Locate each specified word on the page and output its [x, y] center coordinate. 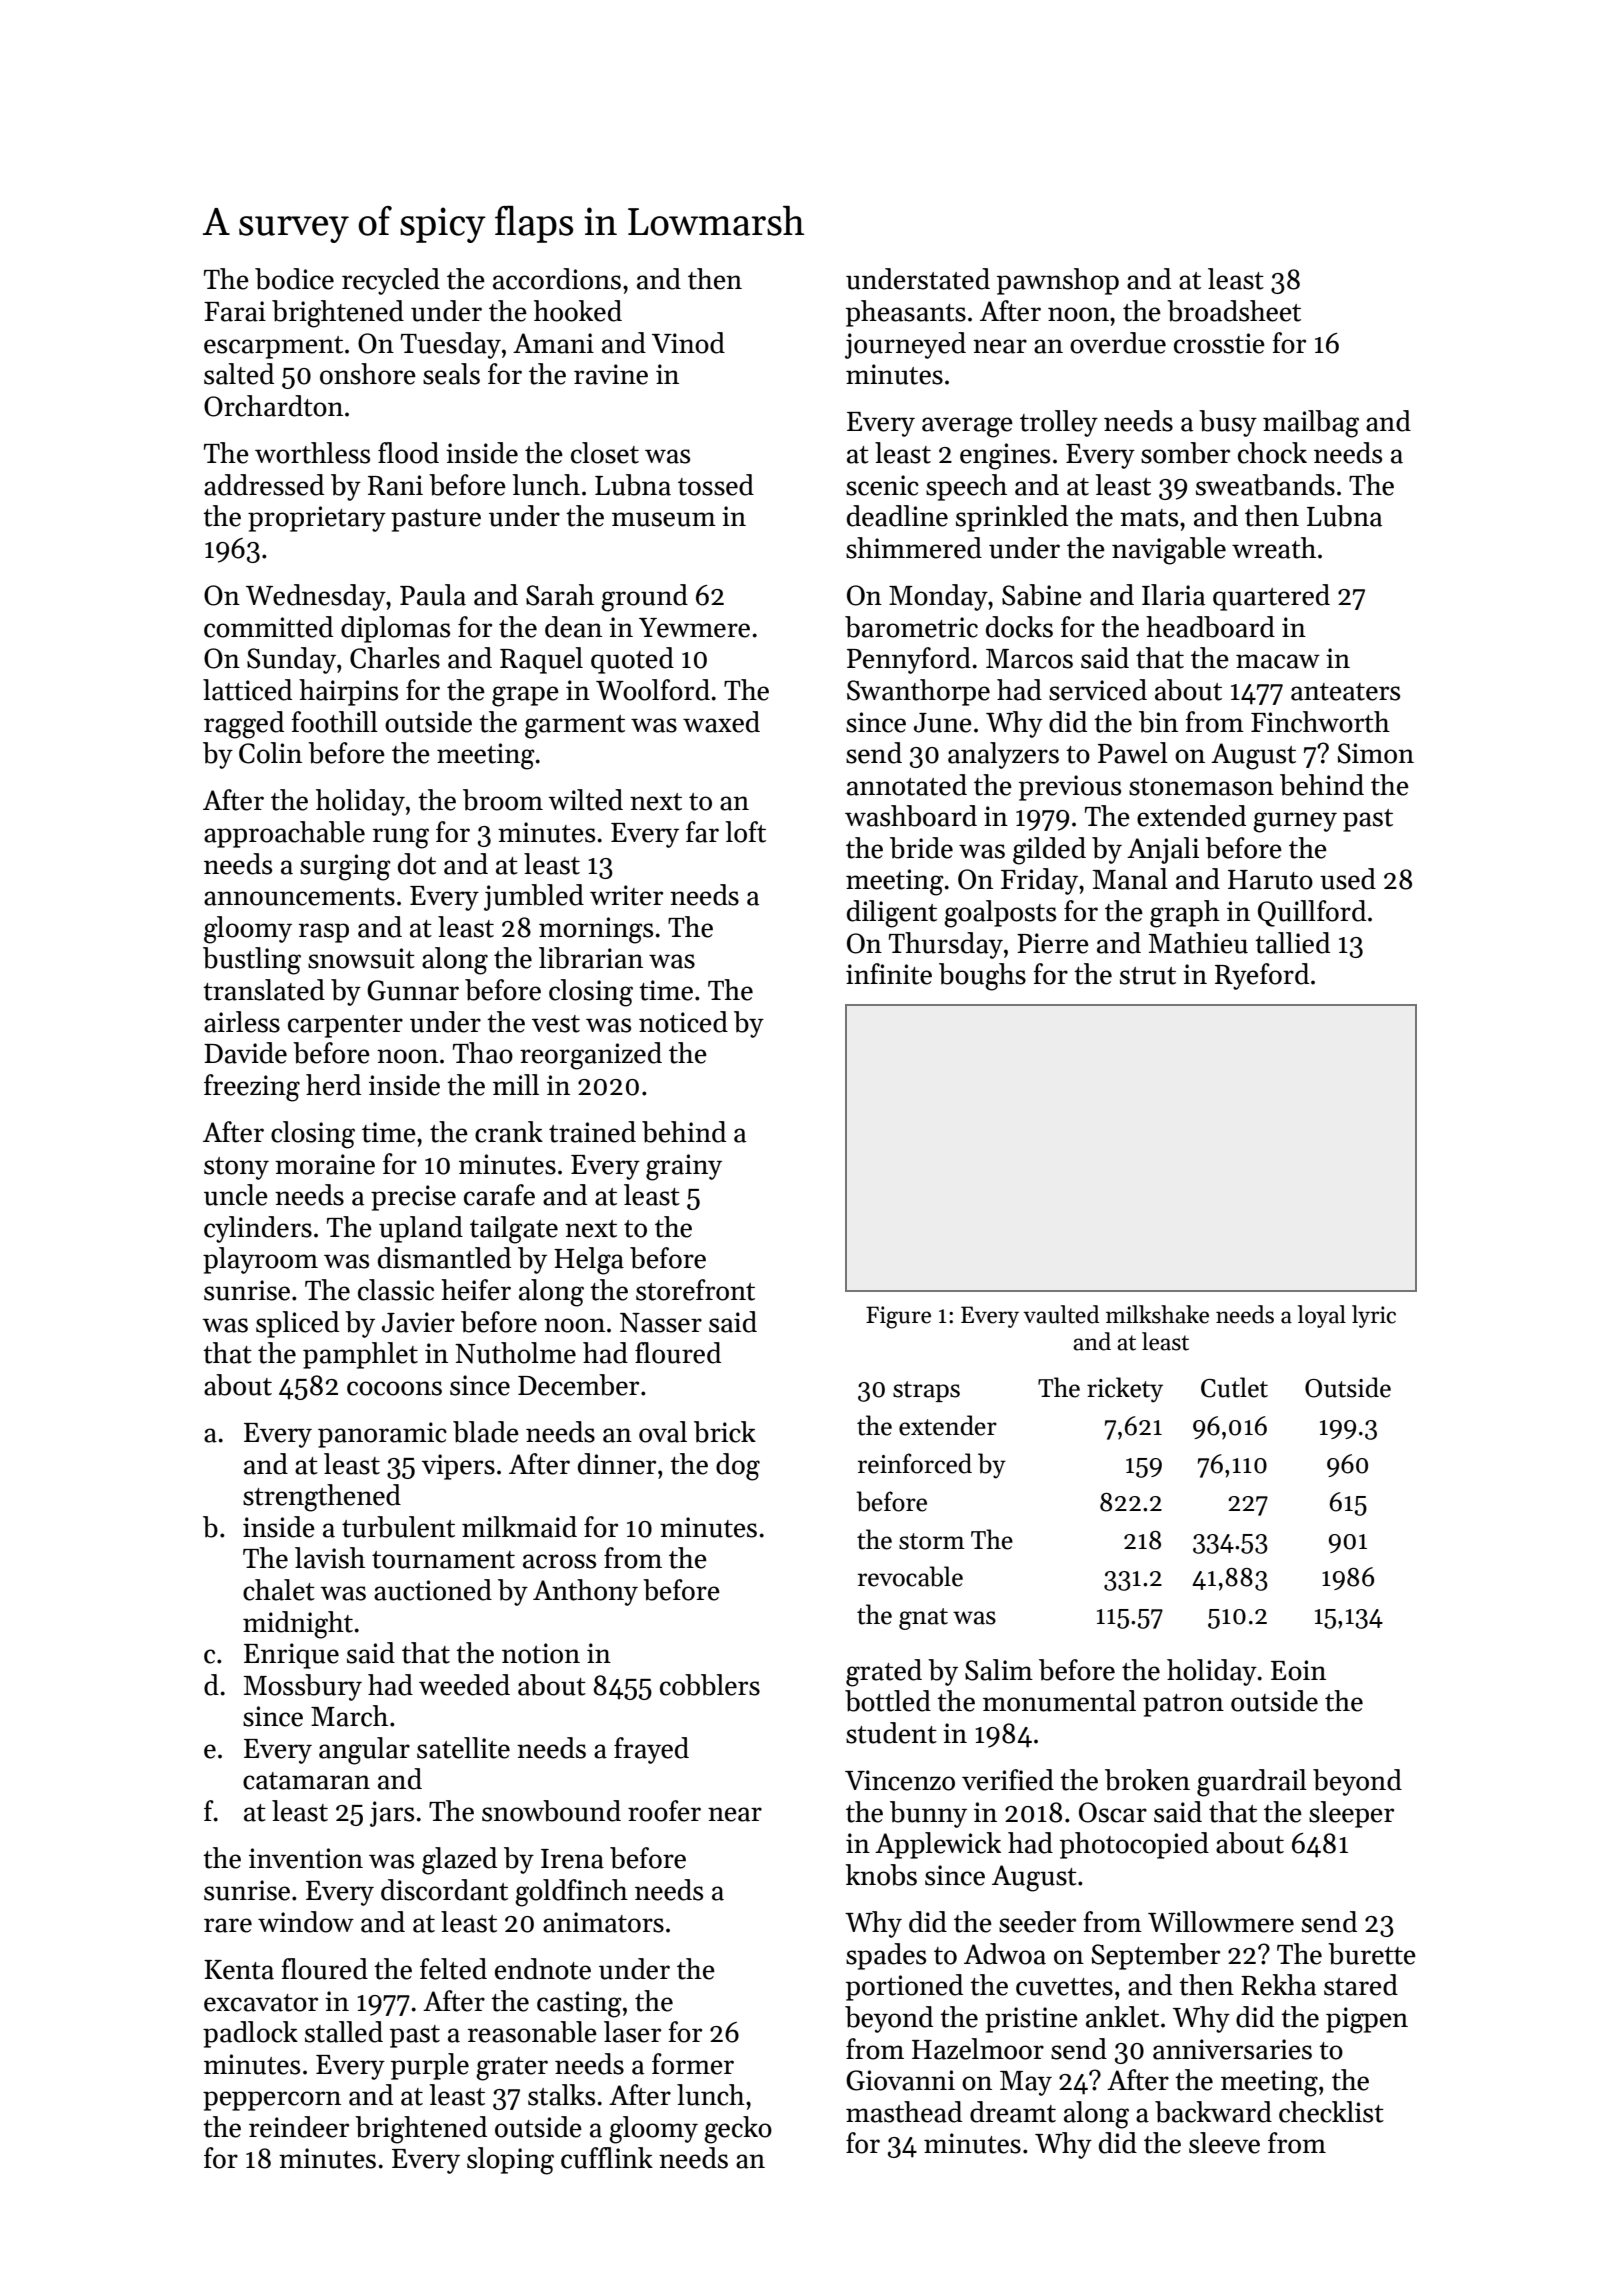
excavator [261, 2003]
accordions [557, 279]
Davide [245, 1053]
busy [1228, 423]
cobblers [710, 1685]
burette [1372, 1954]
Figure [898, 1317]
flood [408, 453]
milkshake [1157, 1314]
